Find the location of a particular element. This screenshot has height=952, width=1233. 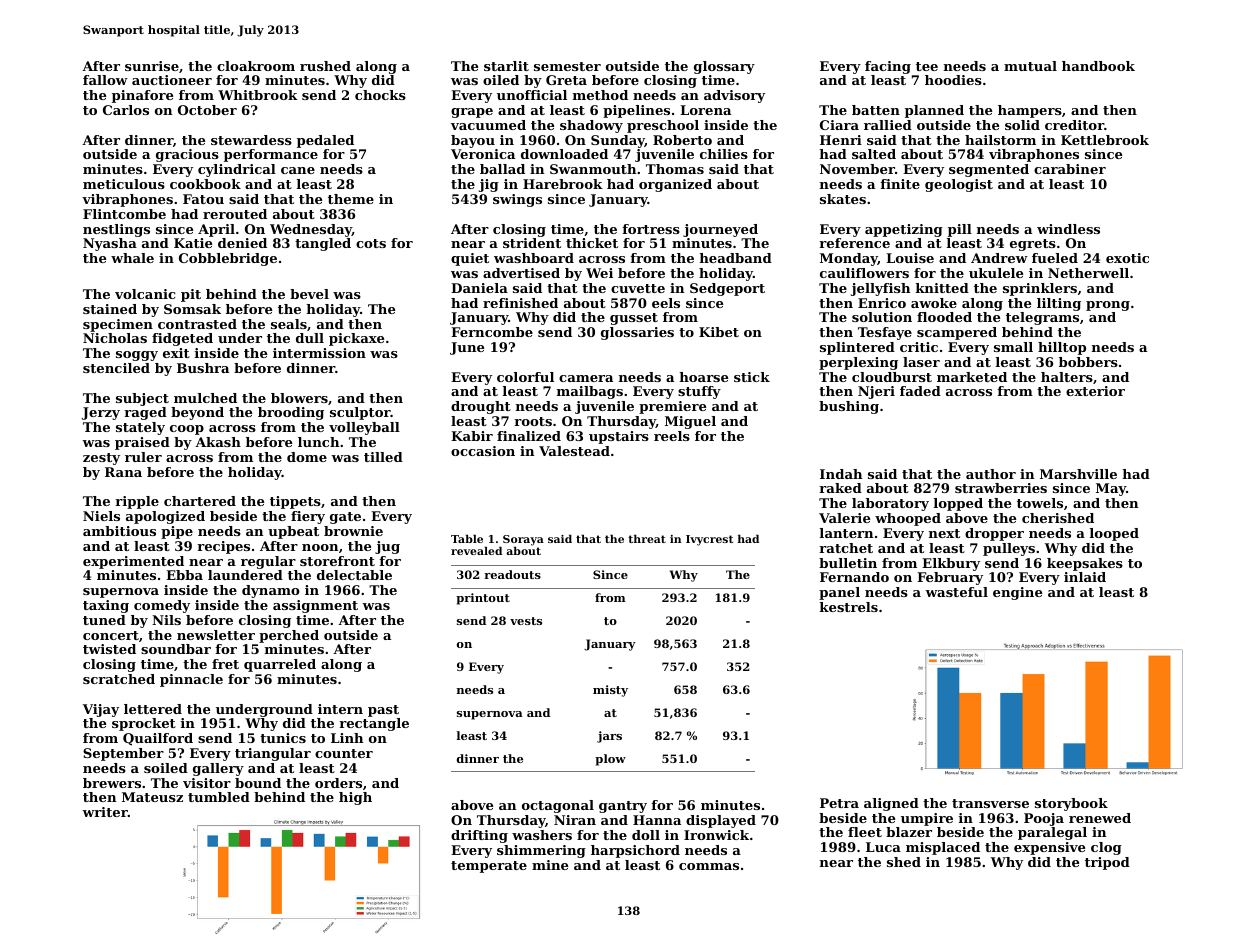

Petra is located at coordinates (839, 803).
